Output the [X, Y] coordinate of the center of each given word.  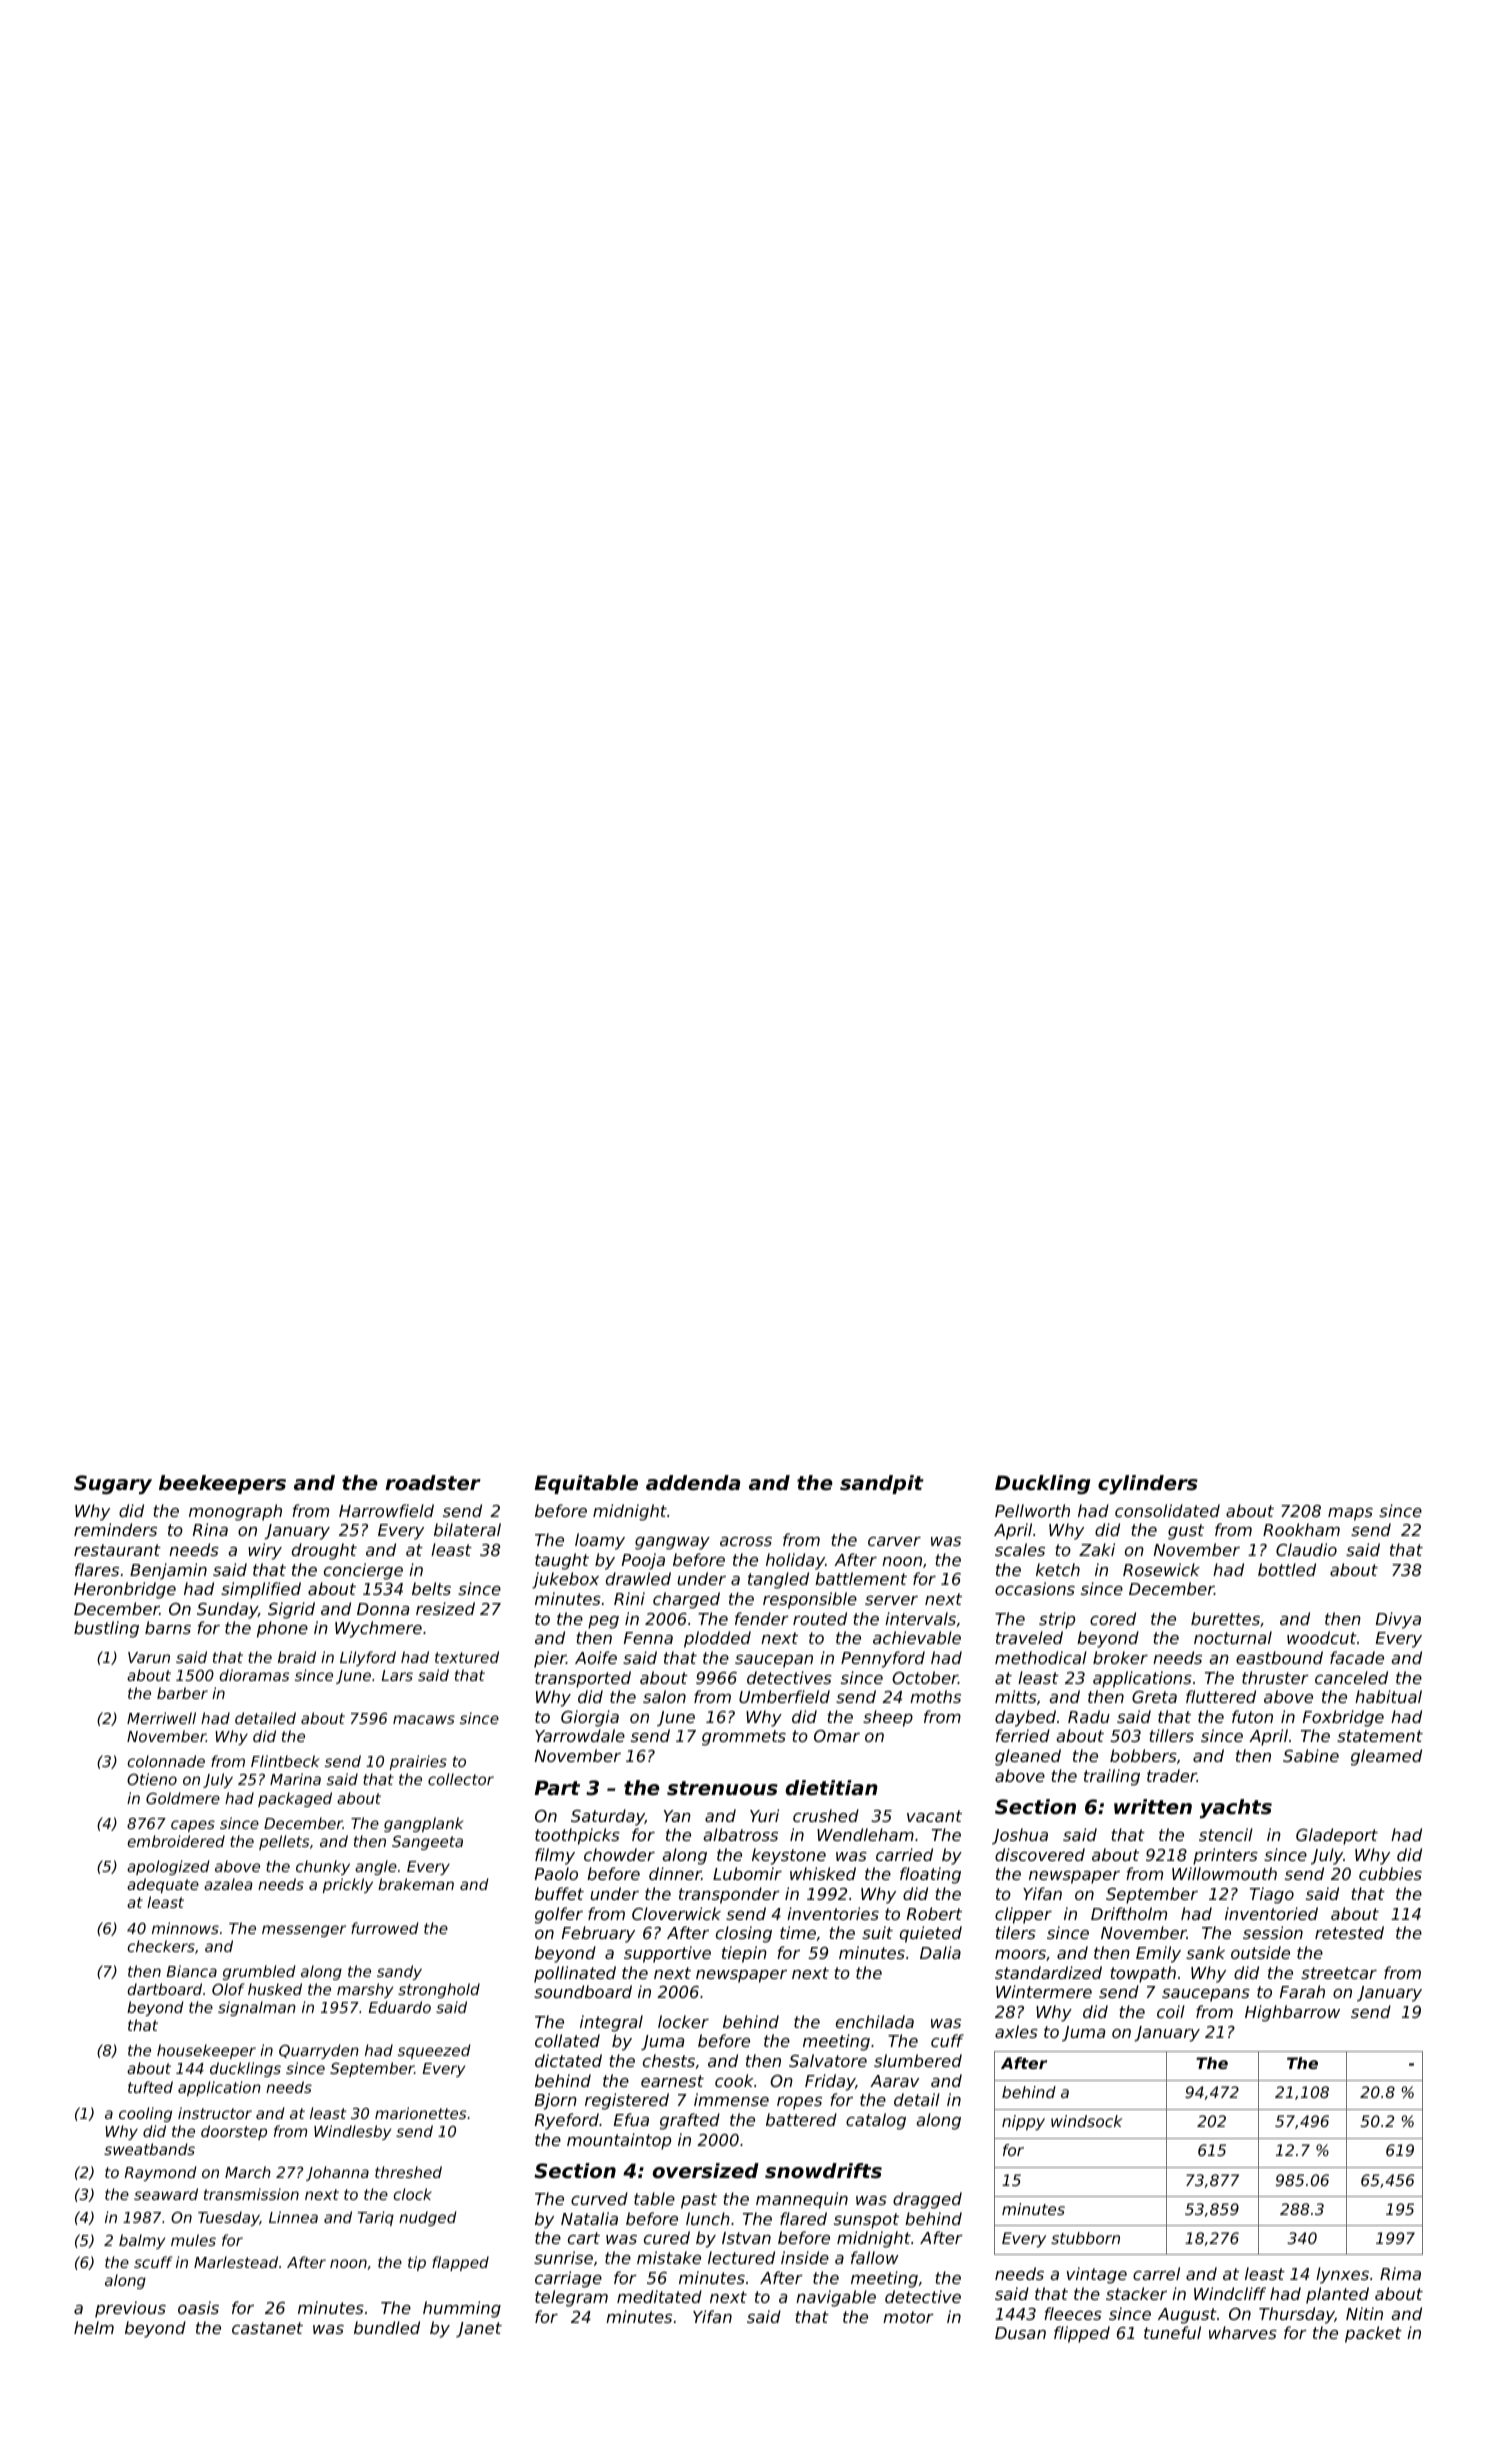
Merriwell [161, 1718]
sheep [888, 1718]
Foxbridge [1343, 1718]
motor [908, 2317]
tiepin [744, 1954]
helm [94, 2327]
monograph [235, 1512]
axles [1016, 2031]
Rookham [1301, 1529]
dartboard [164, 1989]
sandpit [882, 1484]
